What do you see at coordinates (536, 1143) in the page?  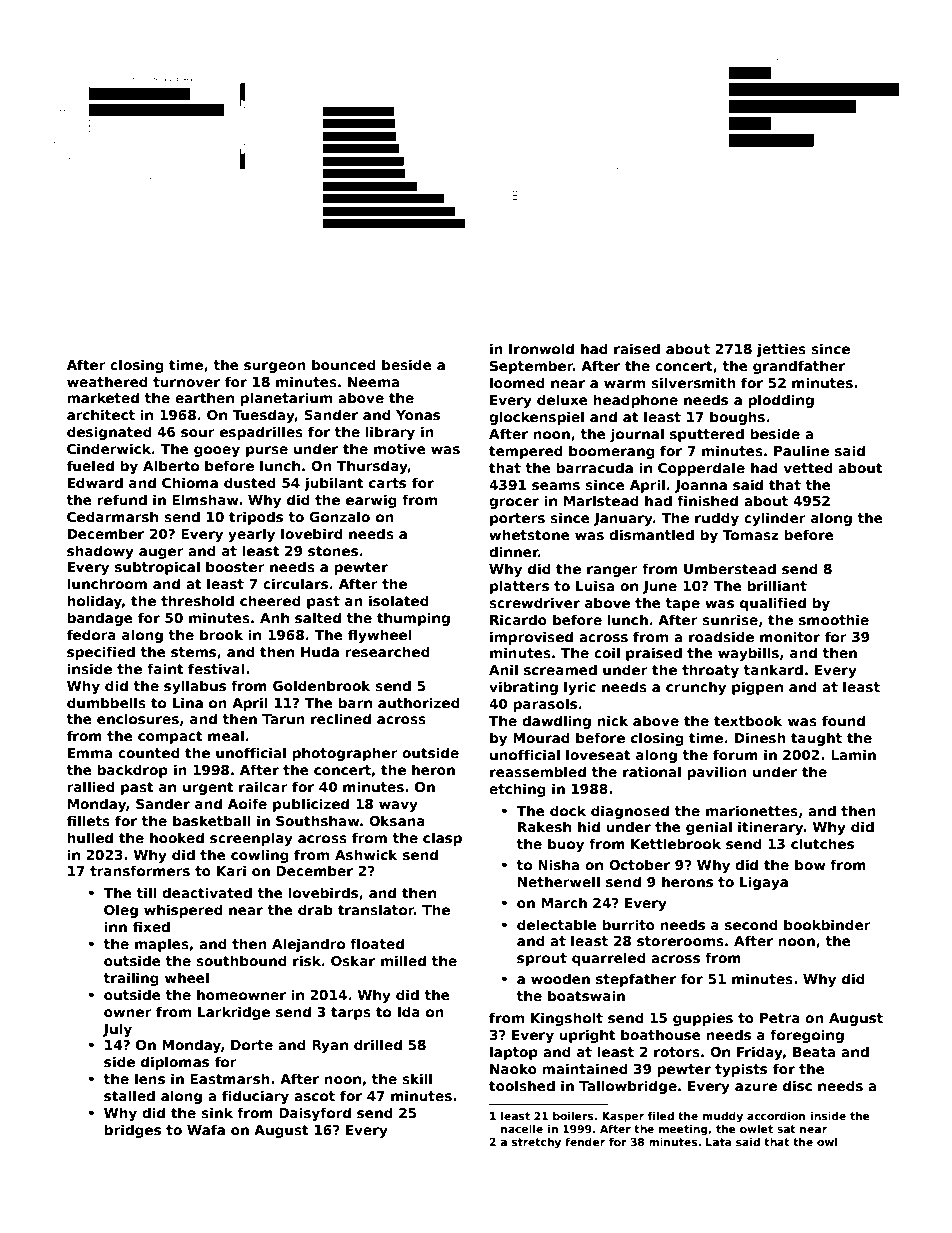 I see `stretchy` at bounding box center [536, 1143].
